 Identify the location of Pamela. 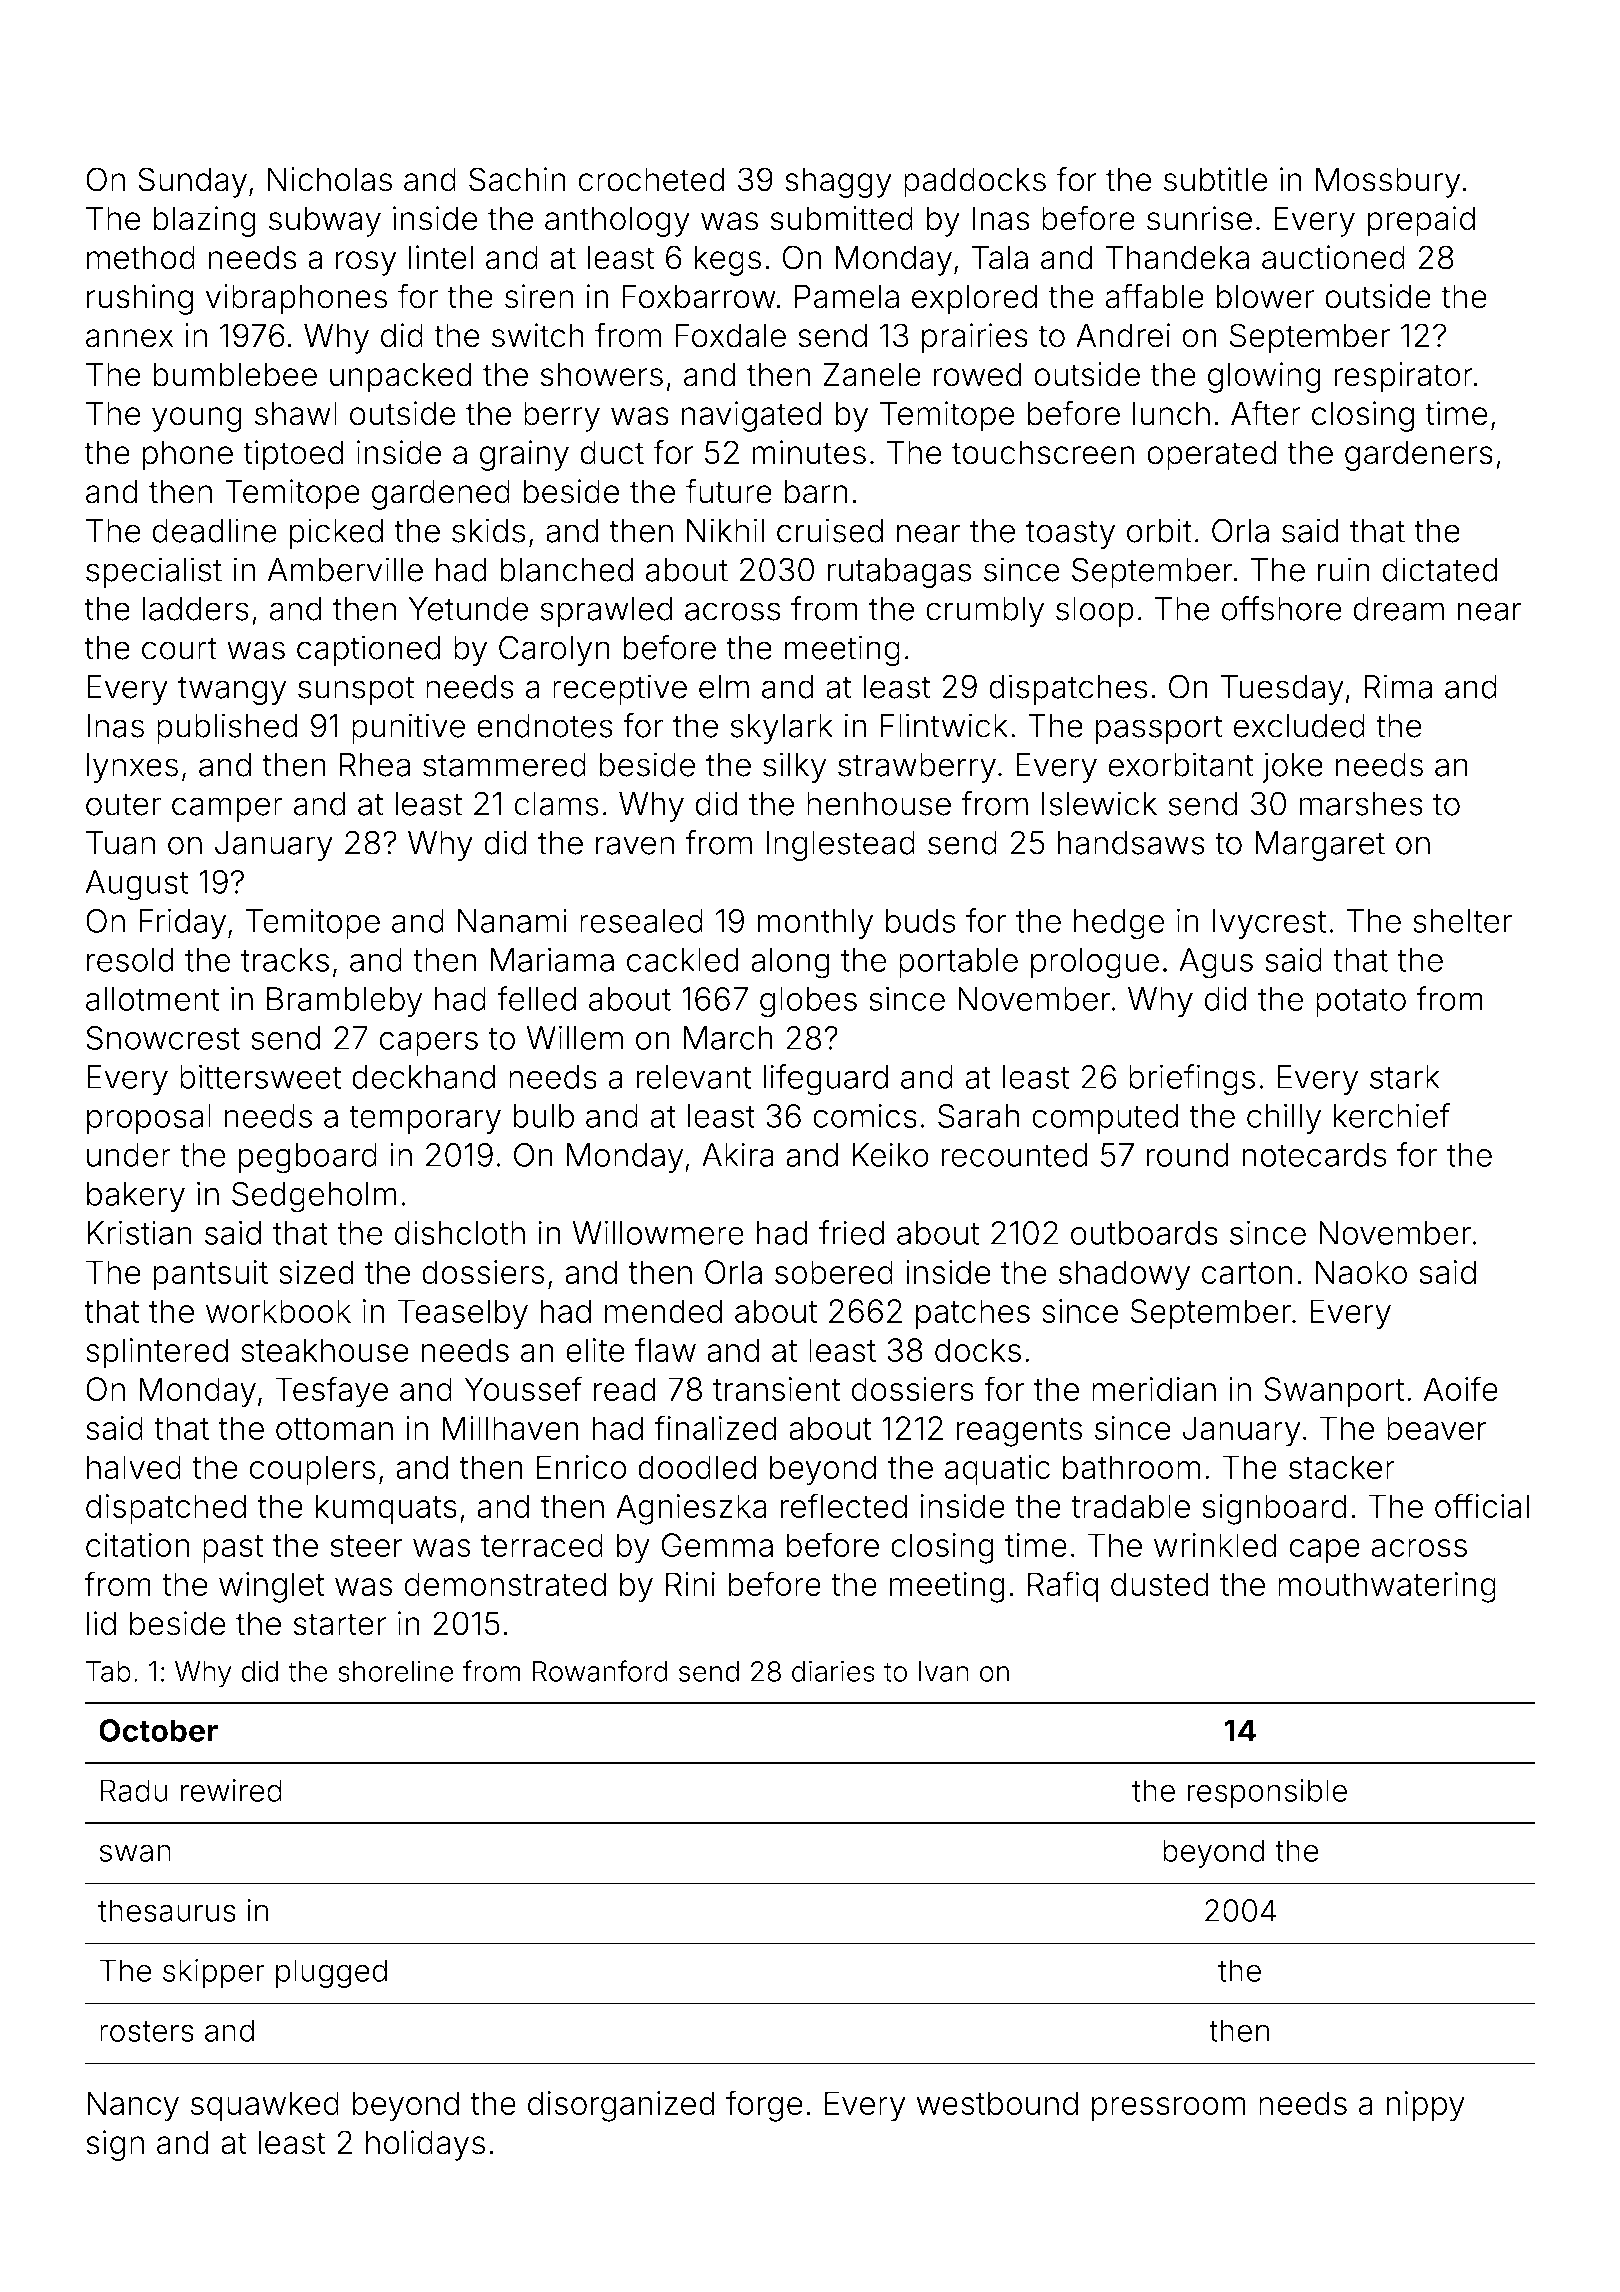
(847, 296).
